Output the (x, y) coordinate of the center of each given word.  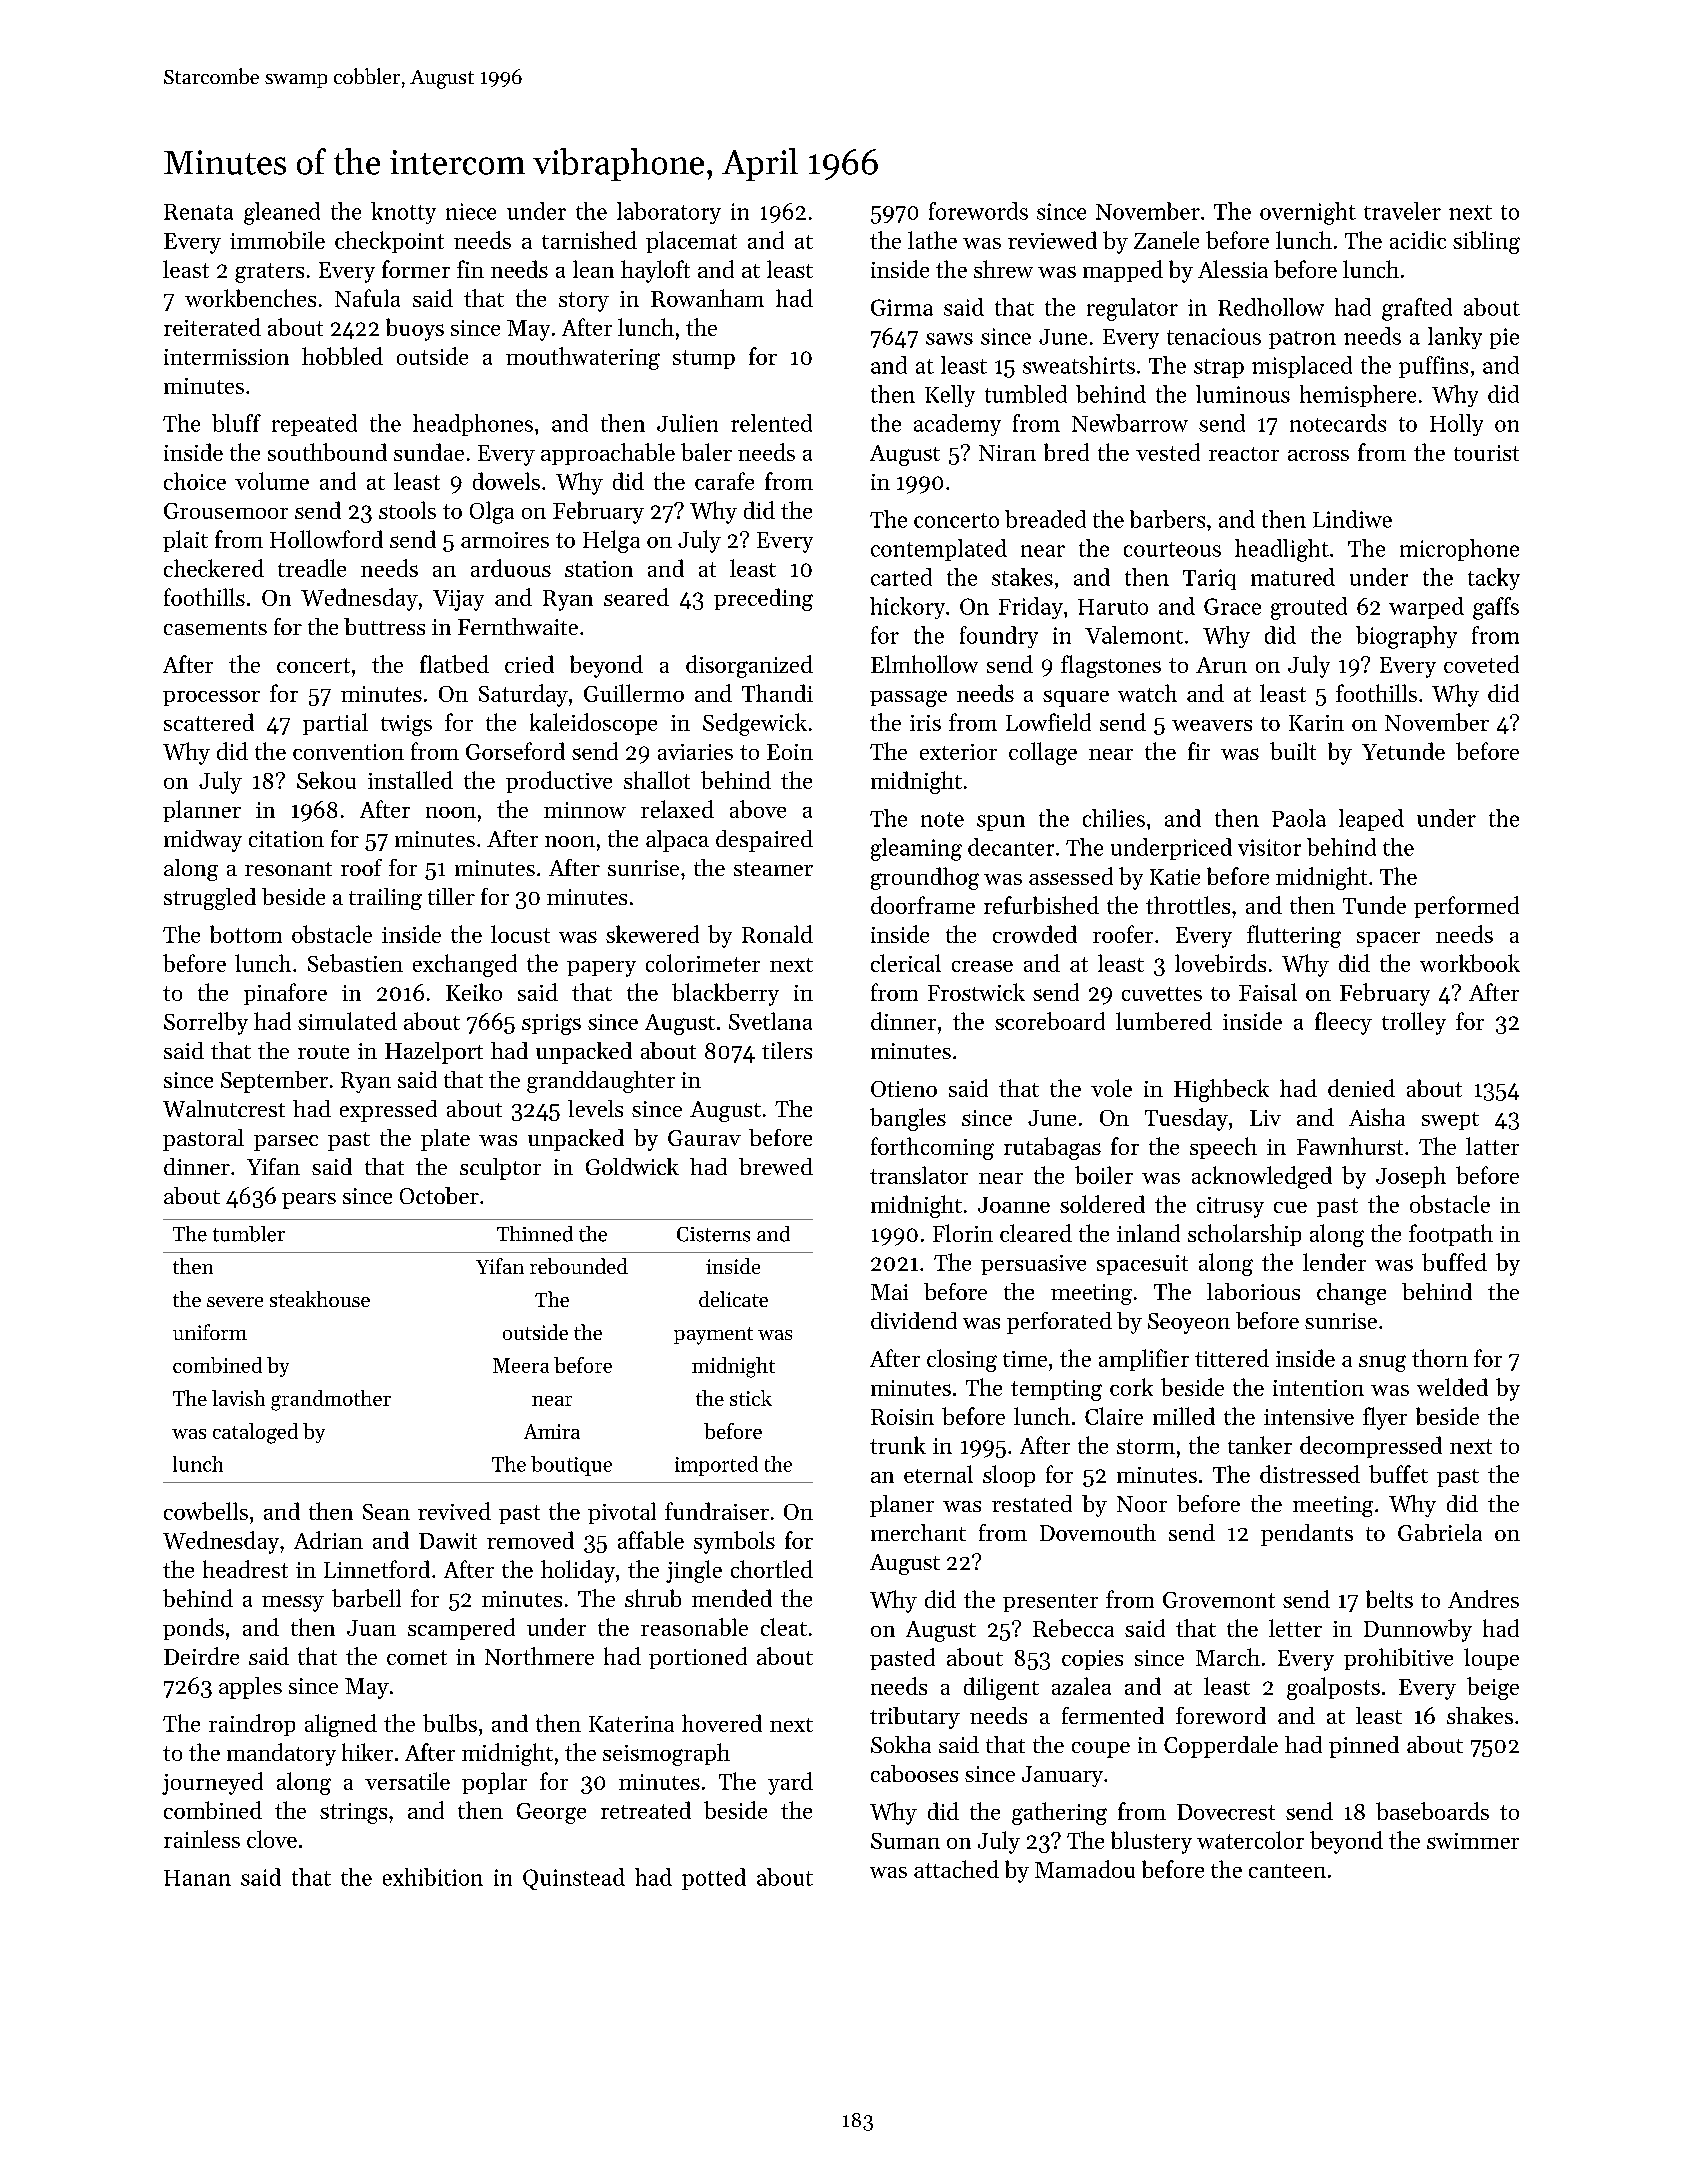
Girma (902, 307)
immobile (277, 240)
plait (185, 541)
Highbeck (1221, 1090)
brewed (776, 1166)
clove (272, 1839)
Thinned (535, 1234)
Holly (1456, 425)
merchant (918, 1532)
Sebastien (355, 963)
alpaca (677, 841)
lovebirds (1220, 963)
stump (704, 359)
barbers (1167, 519)
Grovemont (1219, 1600)
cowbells (206, 1511)
